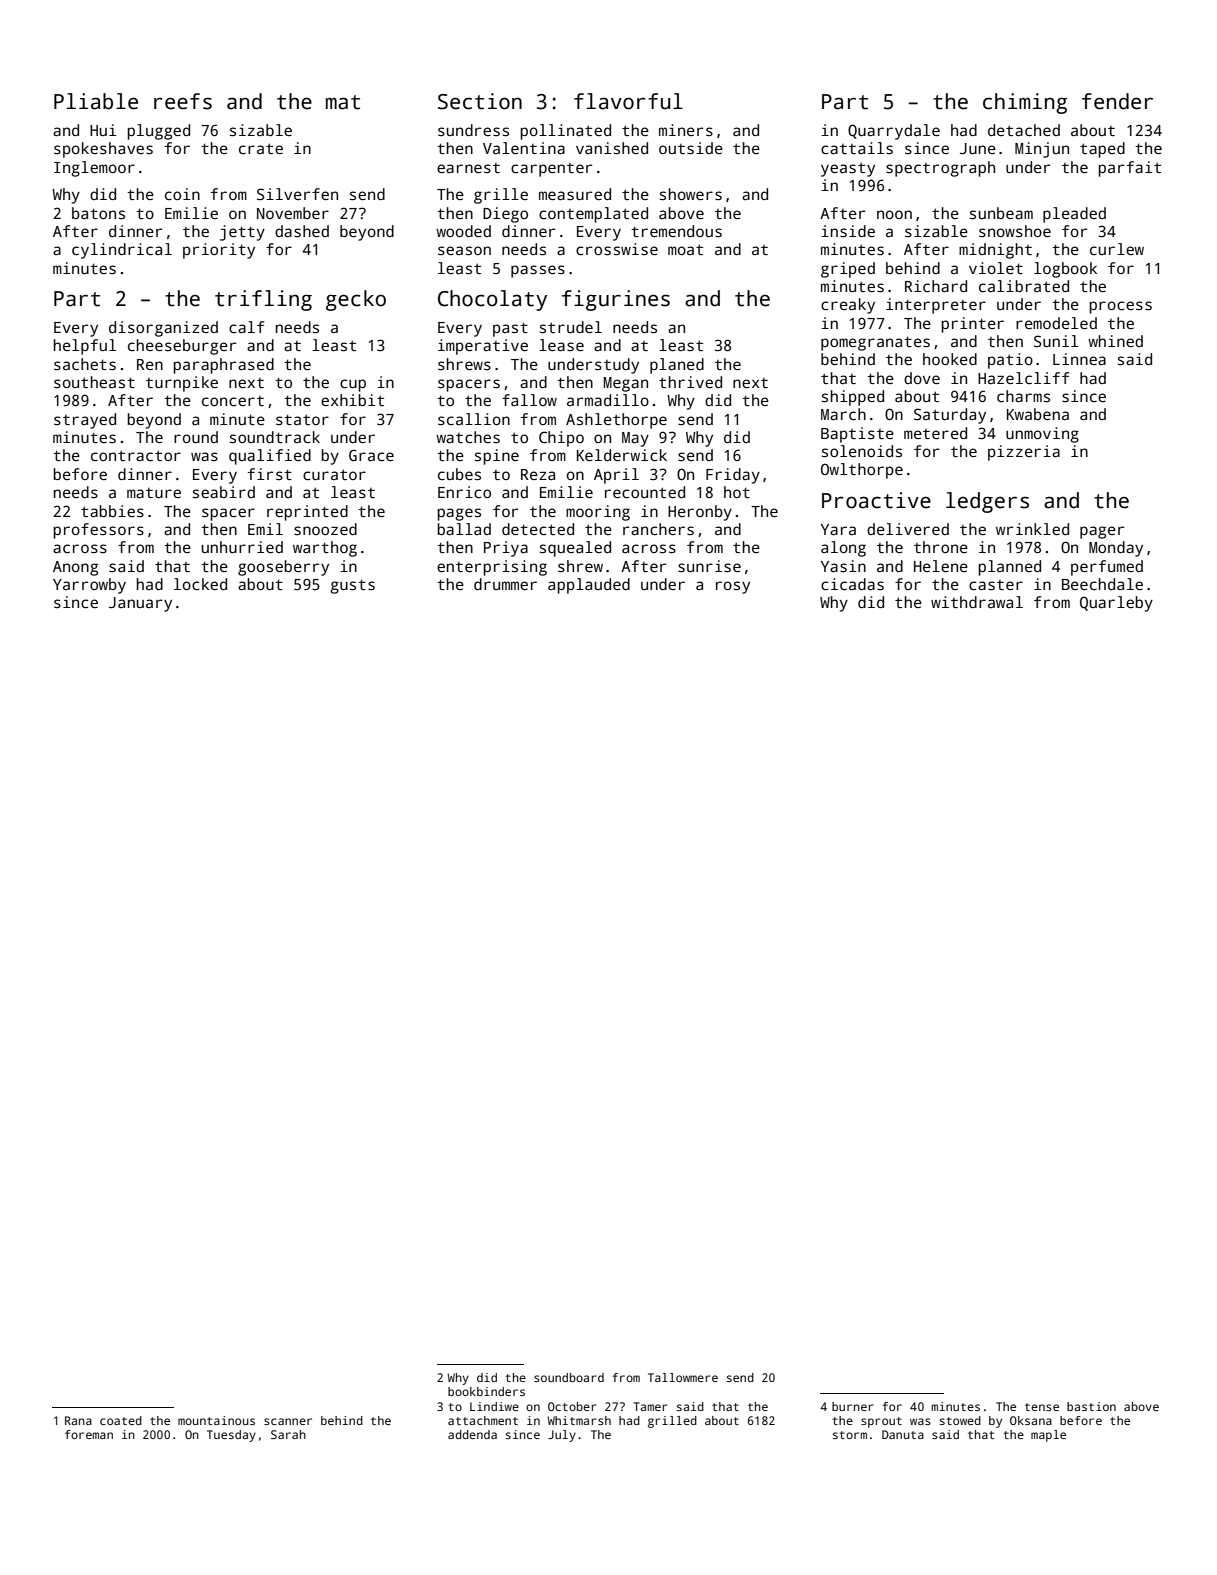  What do you see at coordinates (216, 1420) in the screenshot?
I see `mountainous` at bounding box center [216, 1420].
